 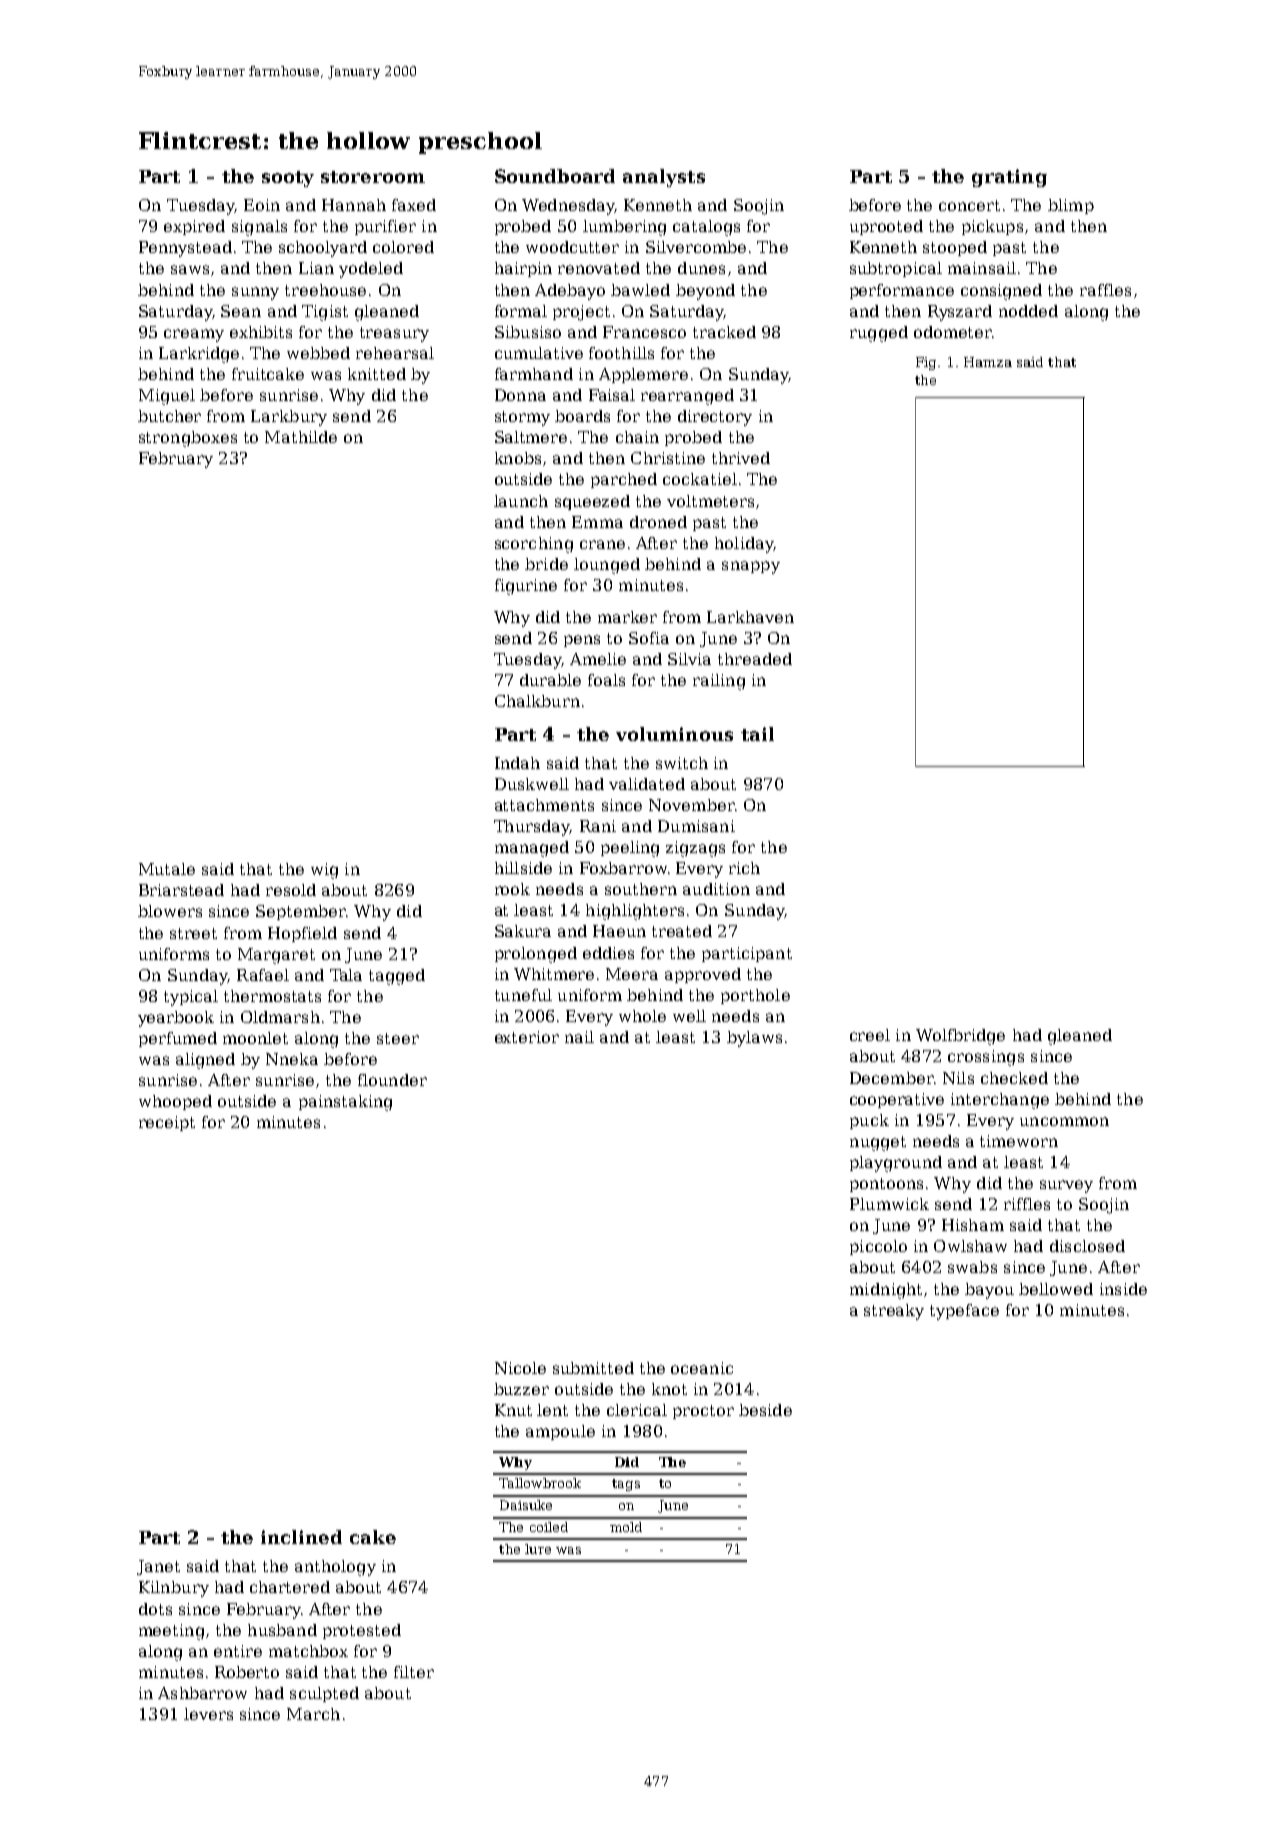 What do you see at coordinates (517, 763) in the page?
I see `Indah` at bounding box center [517, 763].
